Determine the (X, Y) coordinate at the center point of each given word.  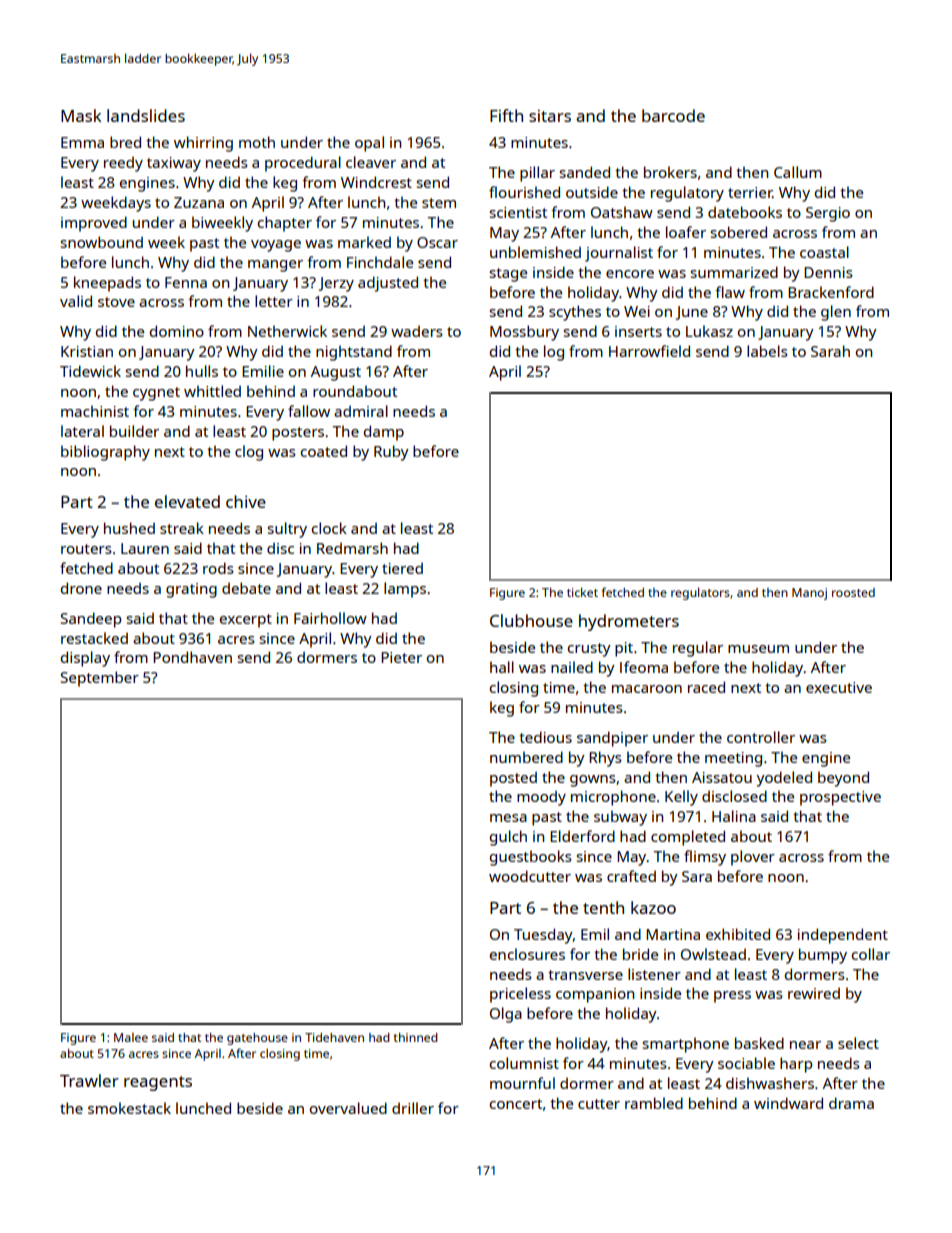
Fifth (506, 115)
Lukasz (709, 331)
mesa (508, 818)
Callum (798, 172)
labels (767, 351)
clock (329, 528)
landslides (146, 115)
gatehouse (257, 1039)
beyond (843, 779)
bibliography (105, 453)
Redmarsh (352, 548)
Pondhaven (192, 657)
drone (81, 588)
